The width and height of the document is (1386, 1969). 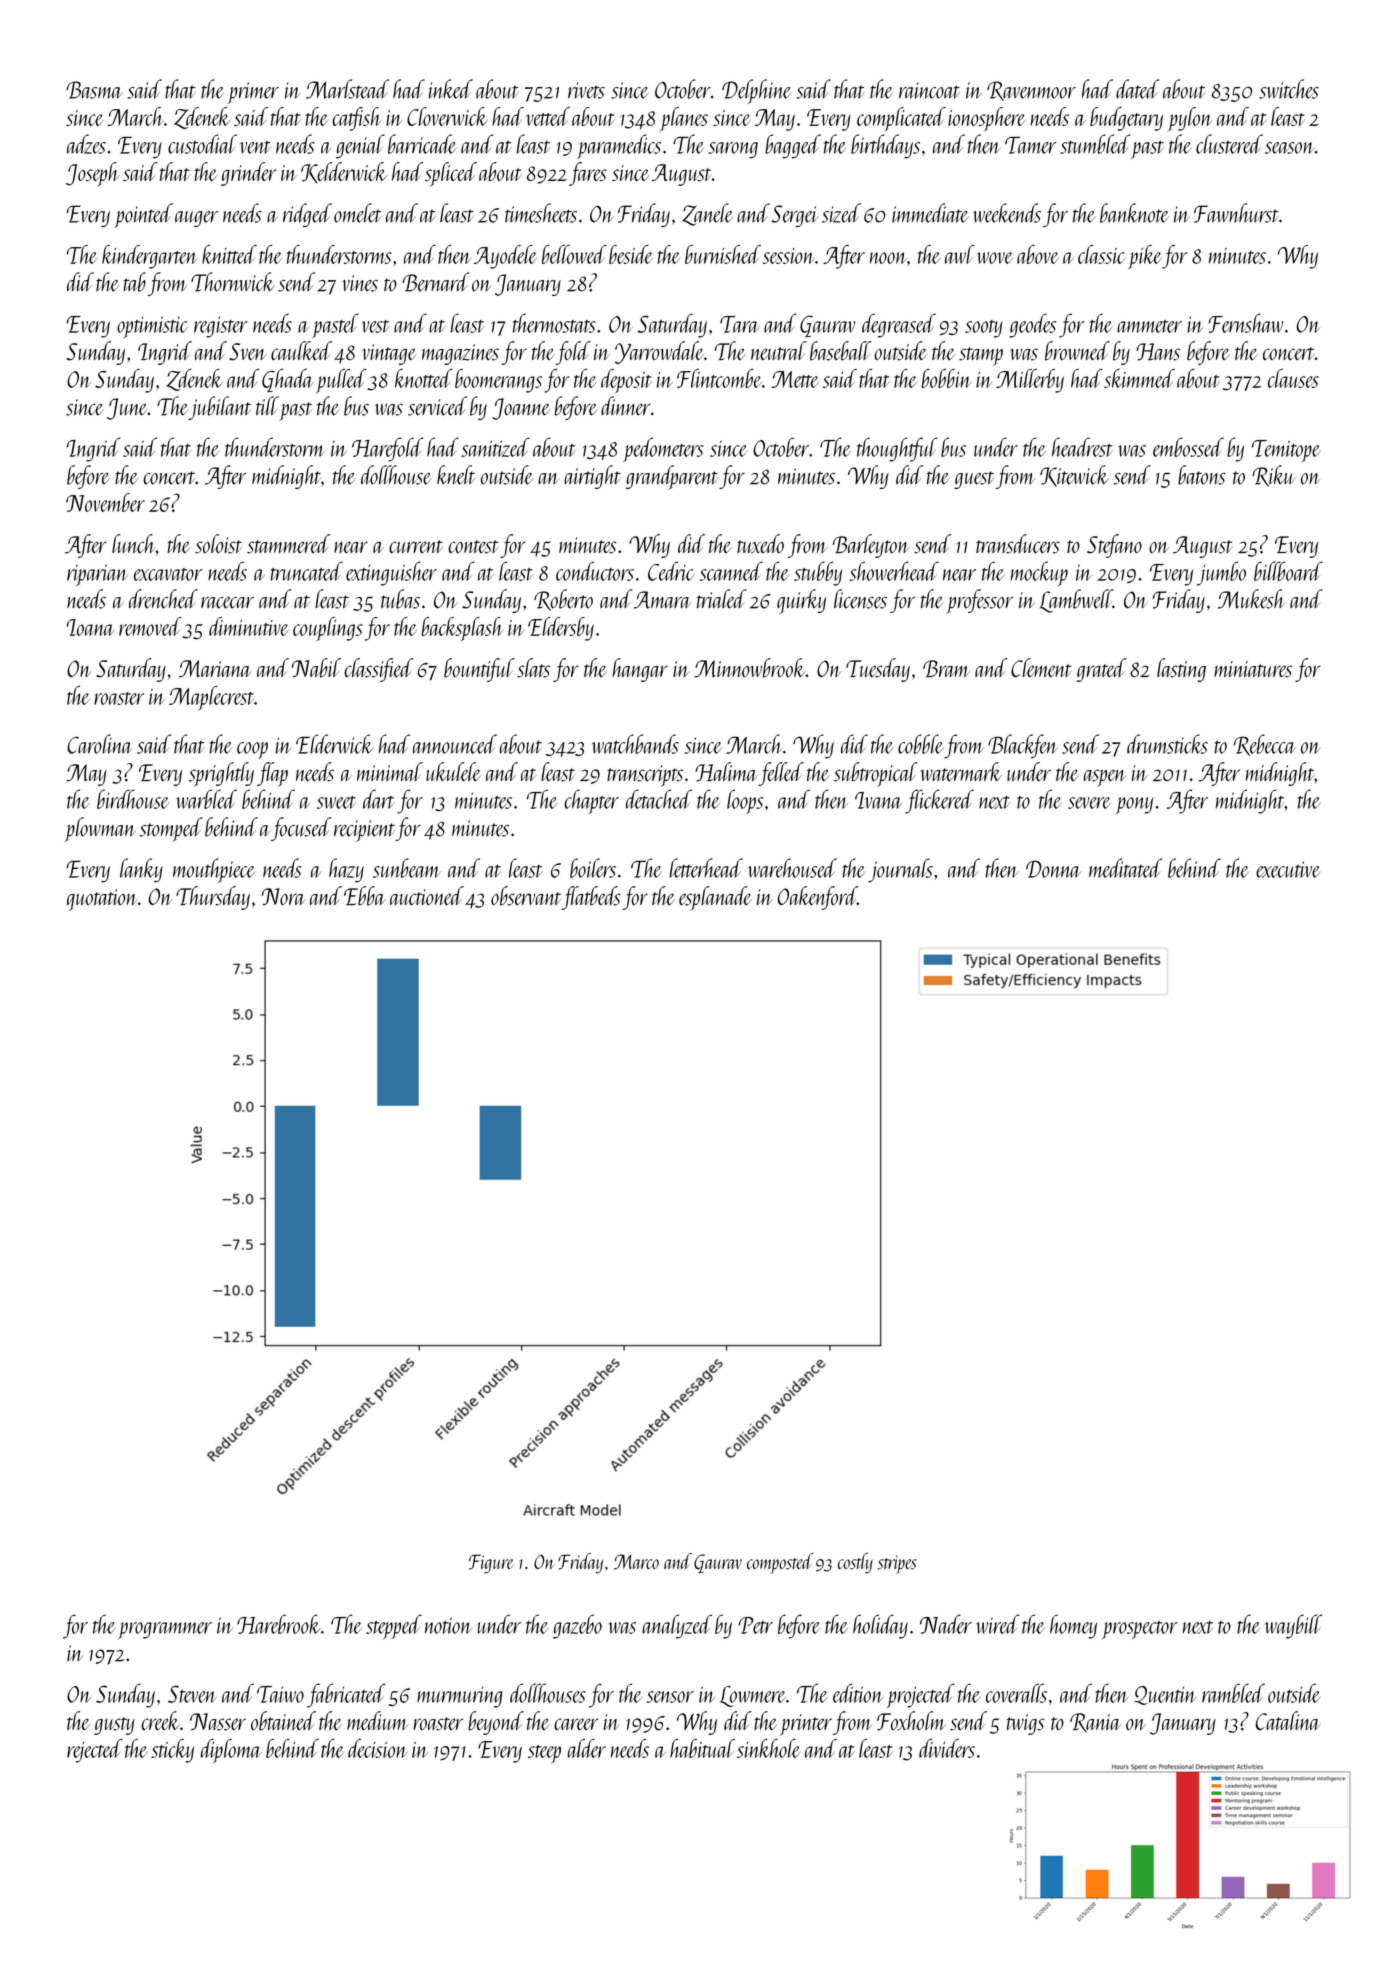 I want to click on auctioned, so click(x=427, y=896).
